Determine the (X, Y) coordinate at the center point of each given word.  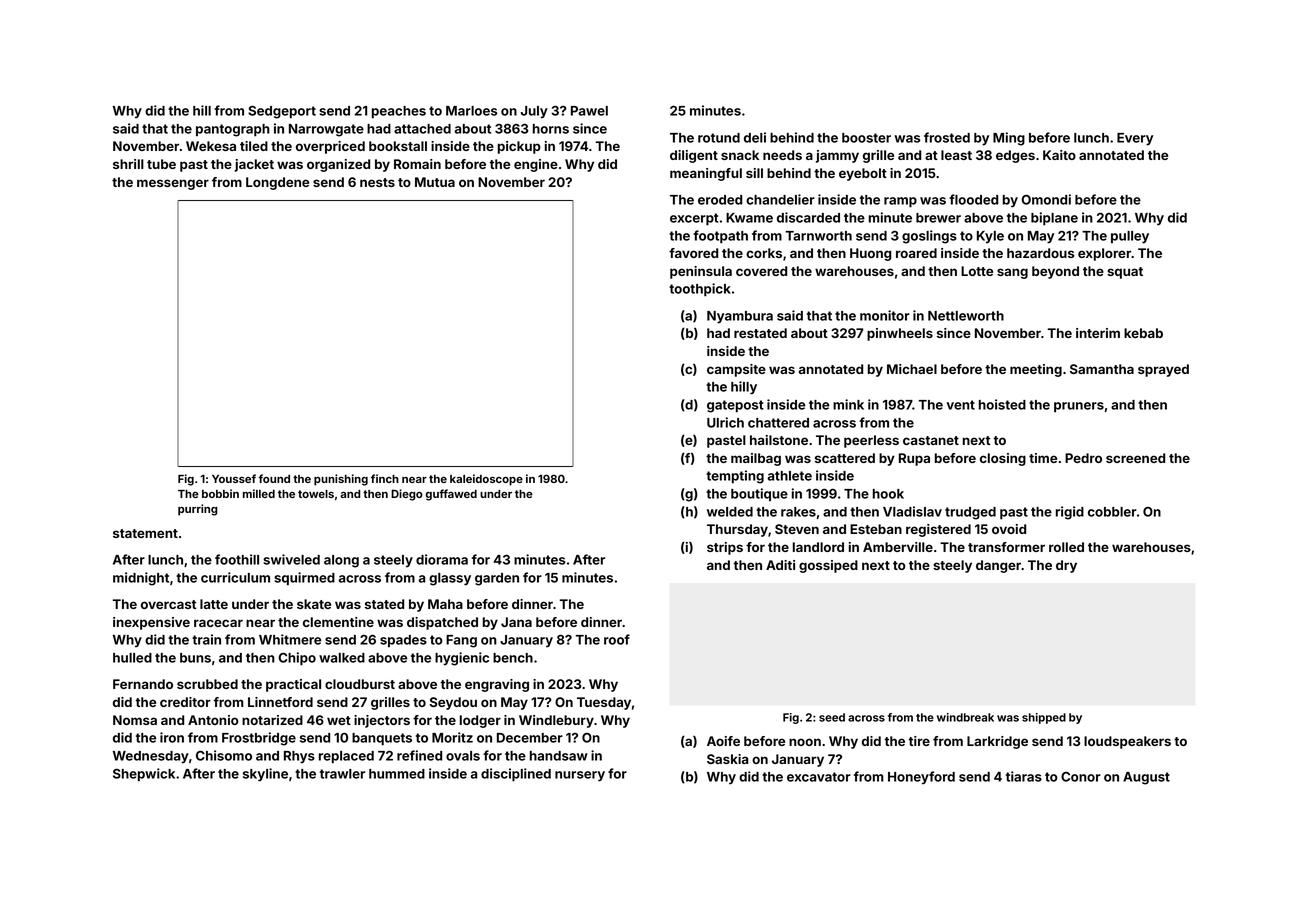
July (534, 112)
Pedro (1083, 458)
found (274, 478)
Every (1135, 139)
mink (848, 404)
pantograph (233, 130)
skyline (265, 775)
